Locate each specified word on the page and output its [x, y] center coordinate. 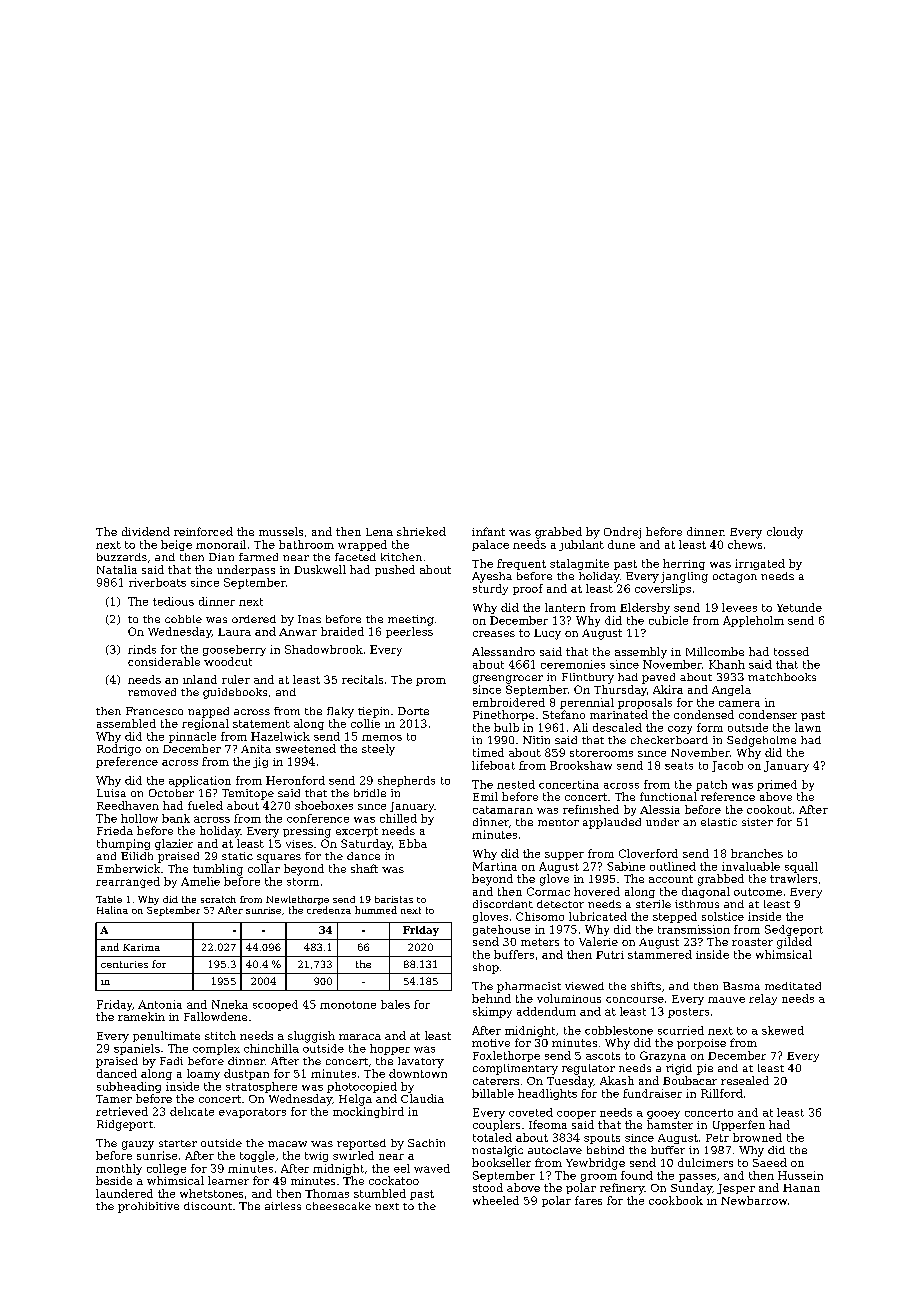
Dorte [413, 711]
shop [486, 968]
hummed [376, 910]
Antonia [160, 1004]
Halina [112, 910]
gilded [794, 943]
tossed [791, 651]
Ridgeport [125, 1125]
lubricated [598, 916]
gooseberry [234, 650]
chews [745, 544]
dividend [146, 531]
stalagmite [579, 564]
